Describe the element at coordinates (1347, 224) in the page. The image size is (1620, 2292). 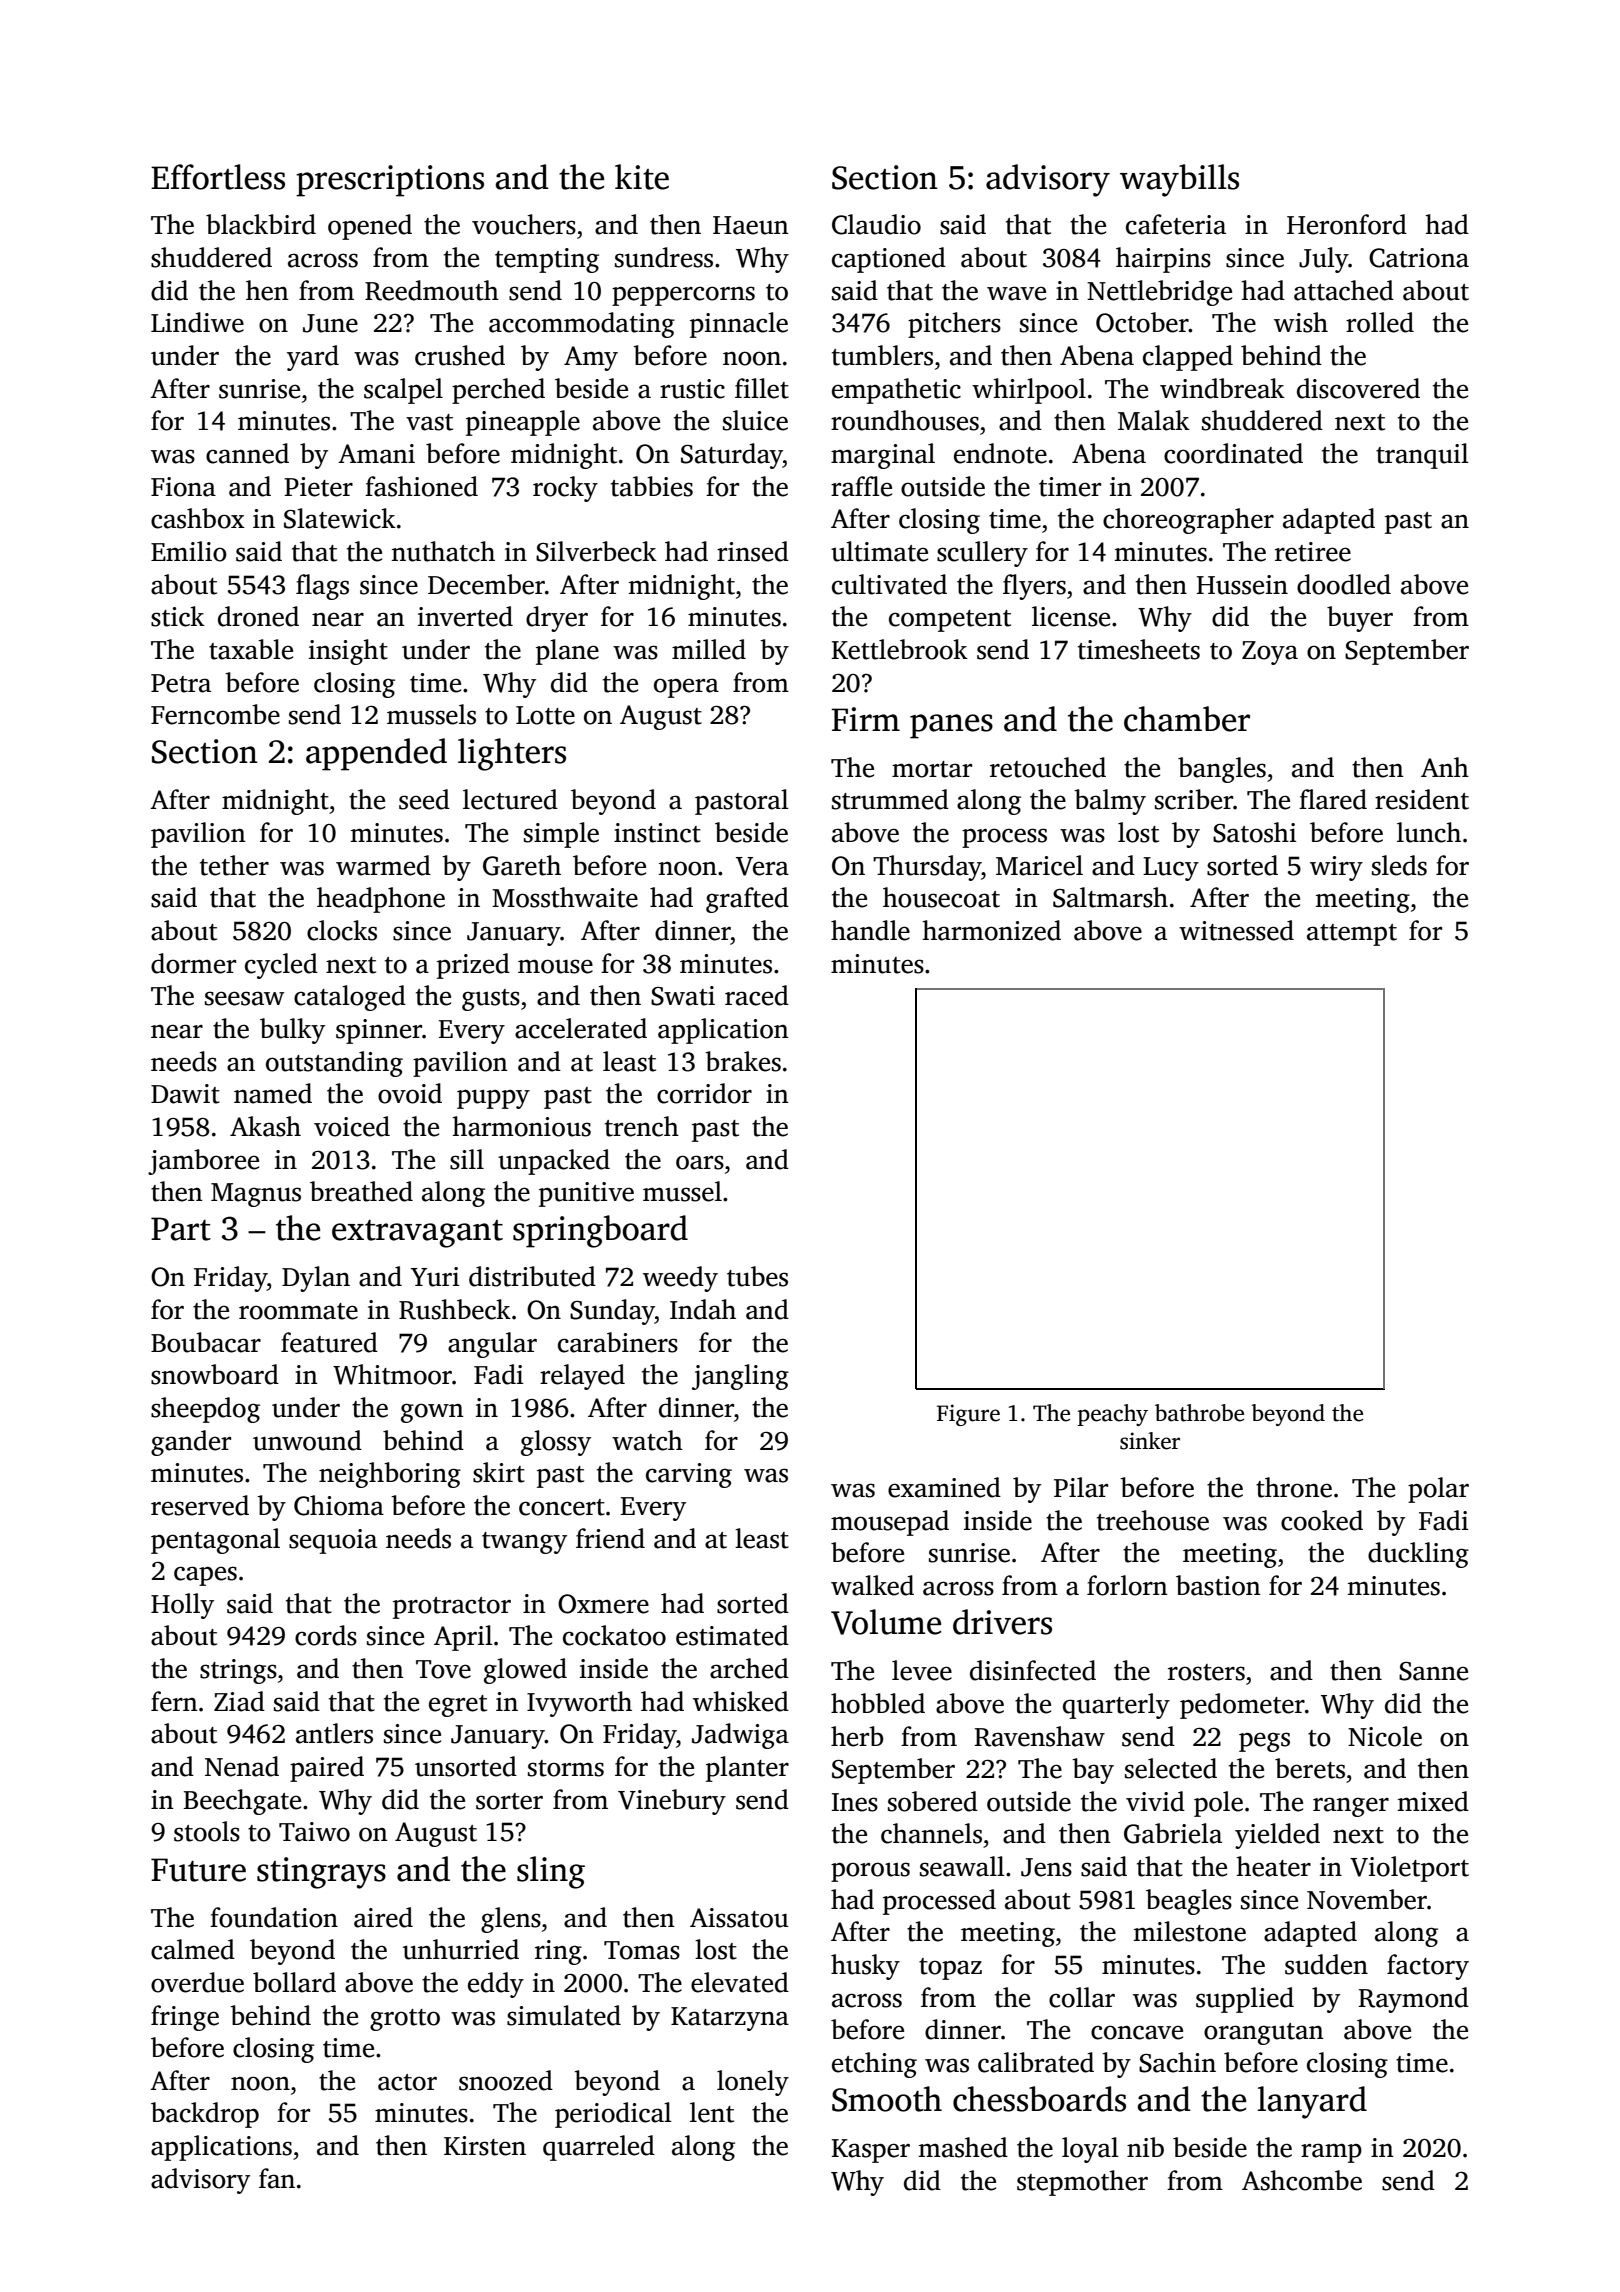
I see `Heronford` at that location.
